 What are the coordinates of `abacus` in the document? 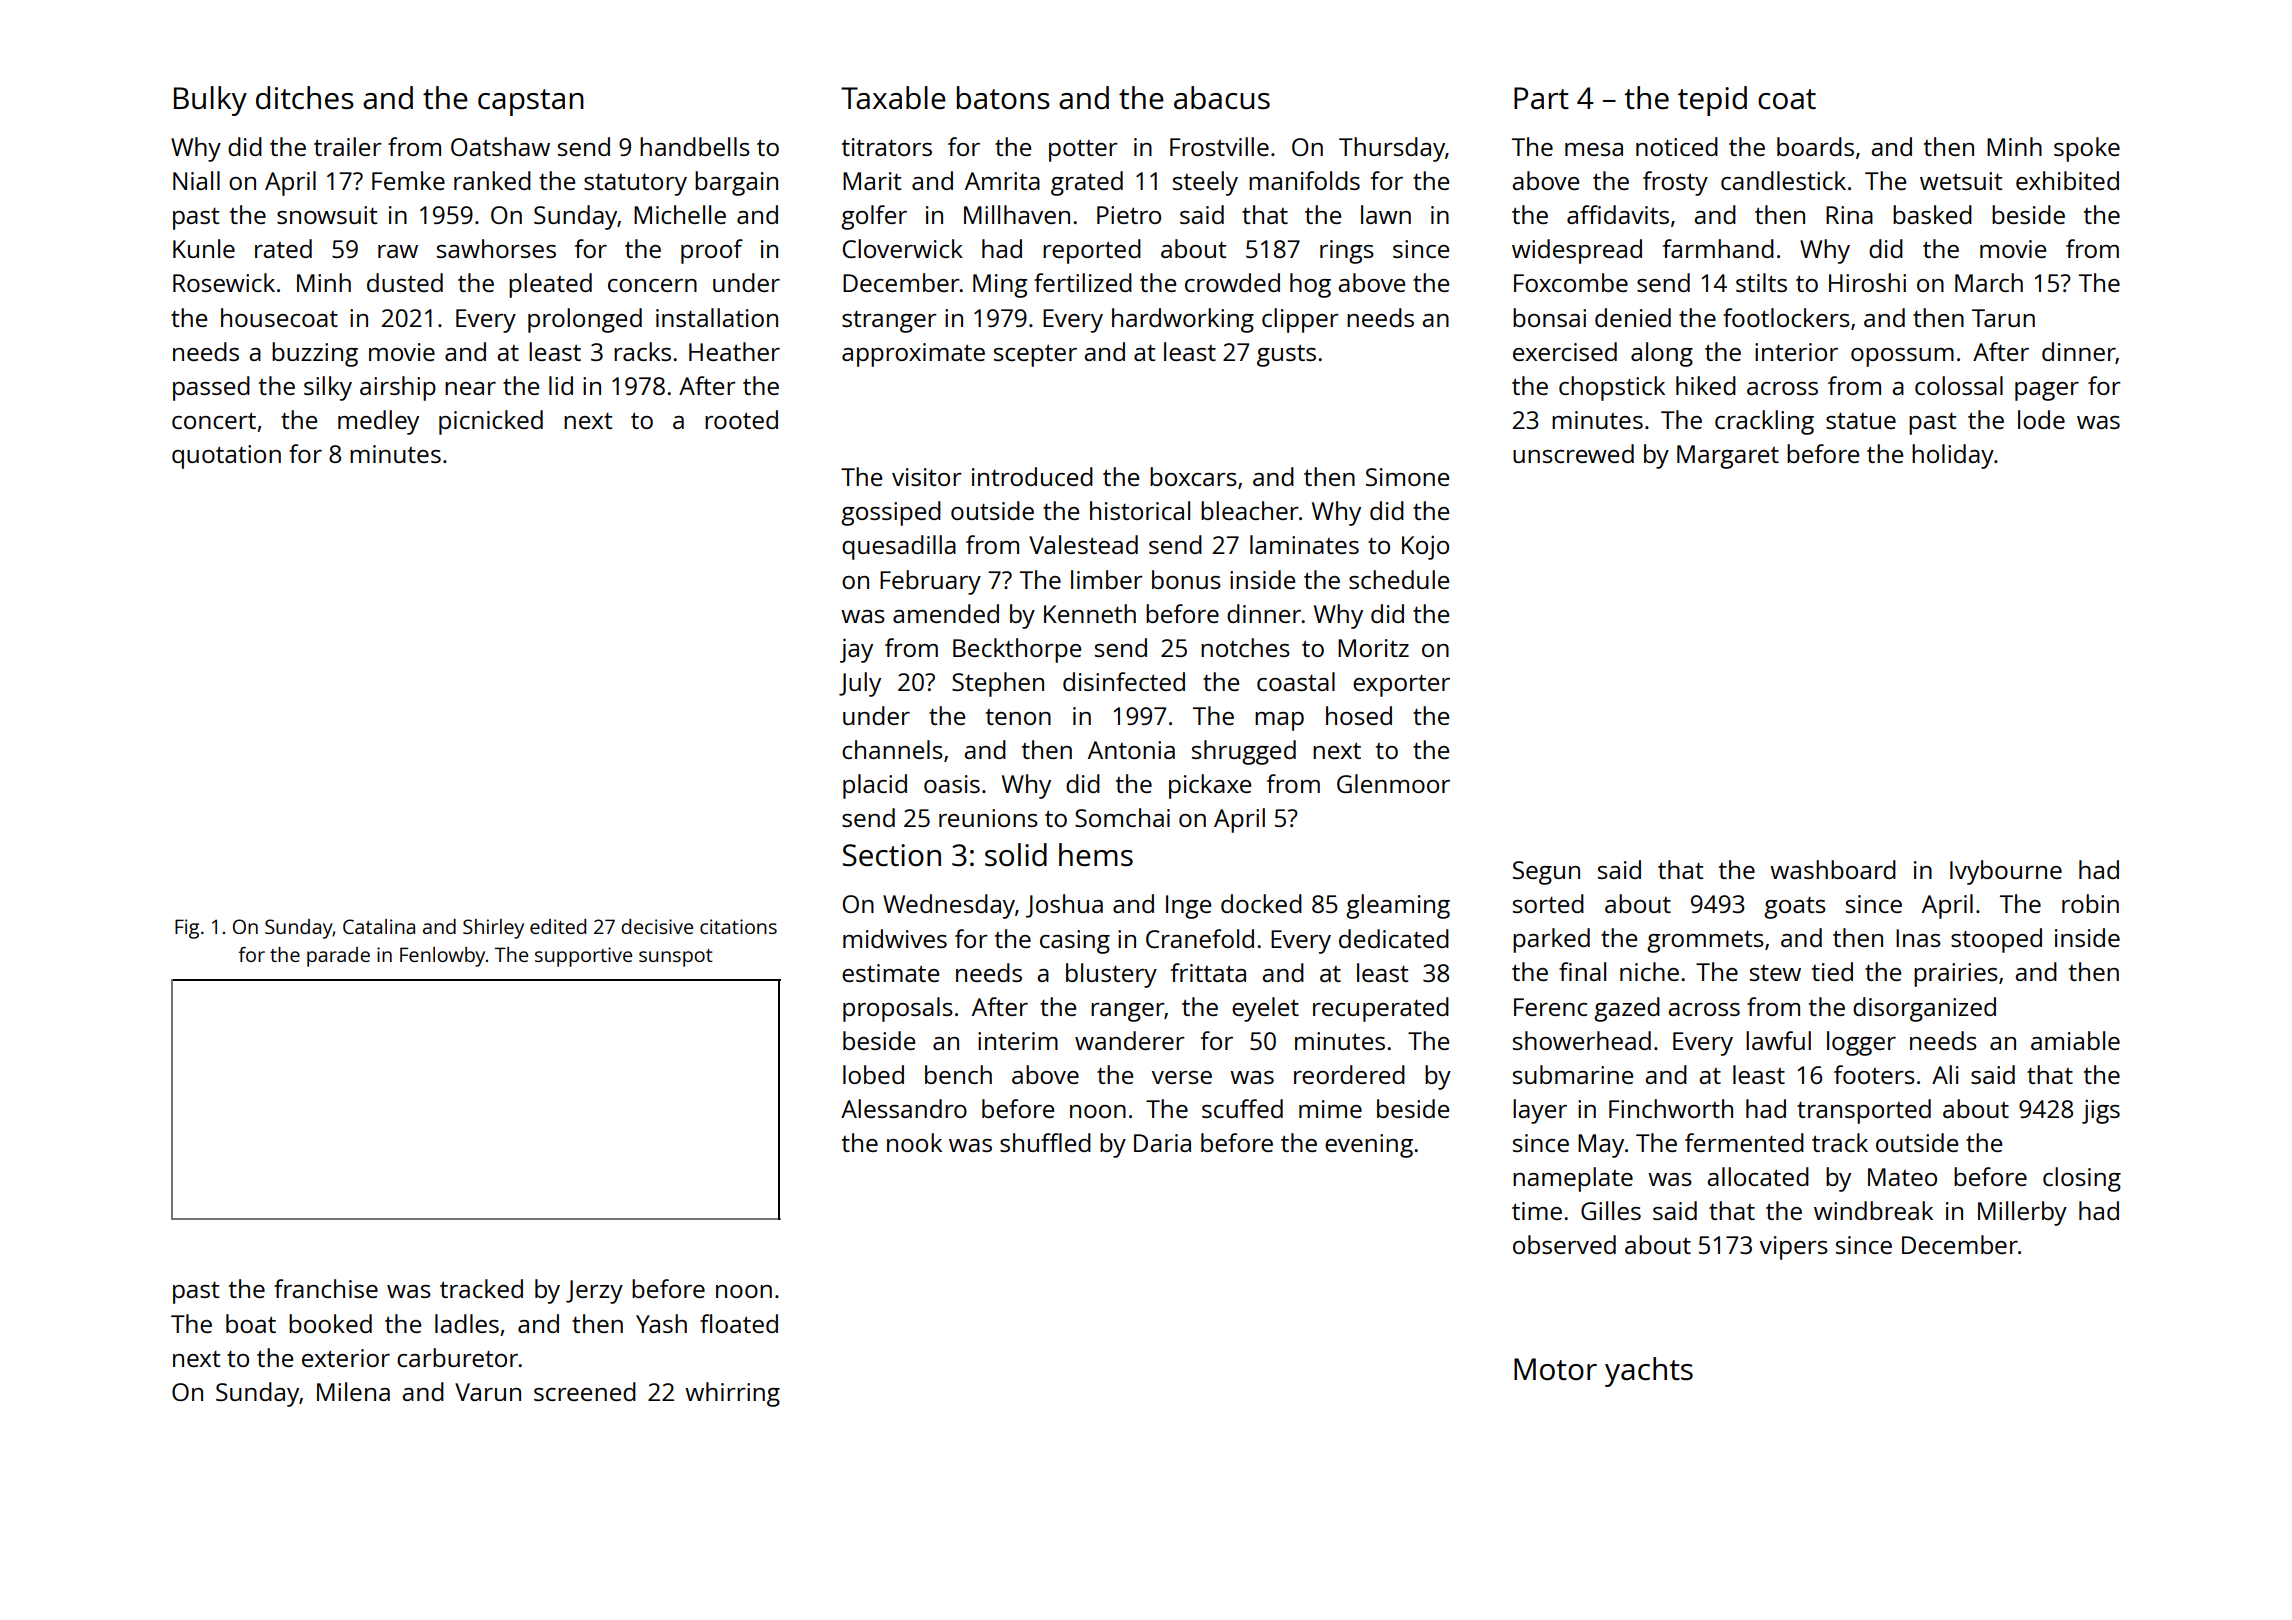 It's located at (1222, 97).
